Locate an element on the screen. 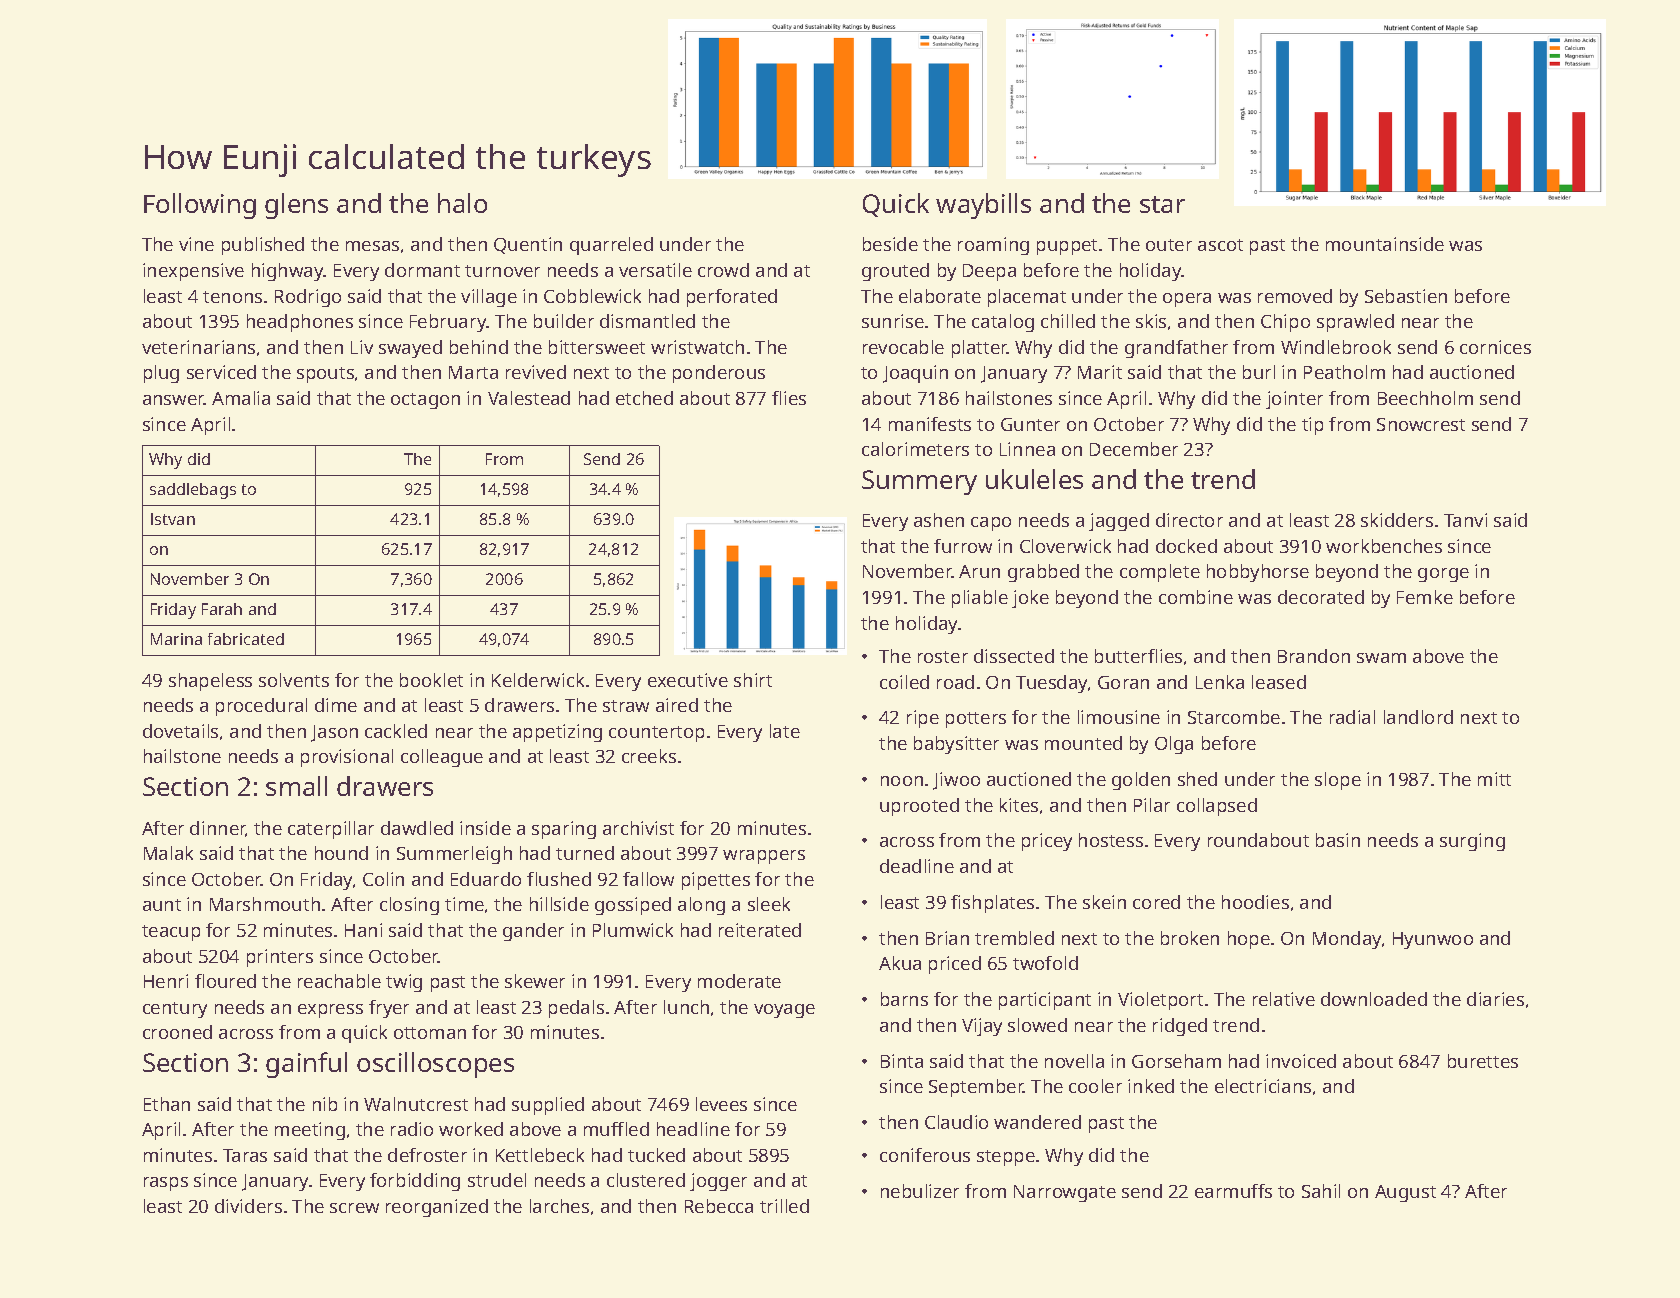  etched is located at coordinates (644, 398).
